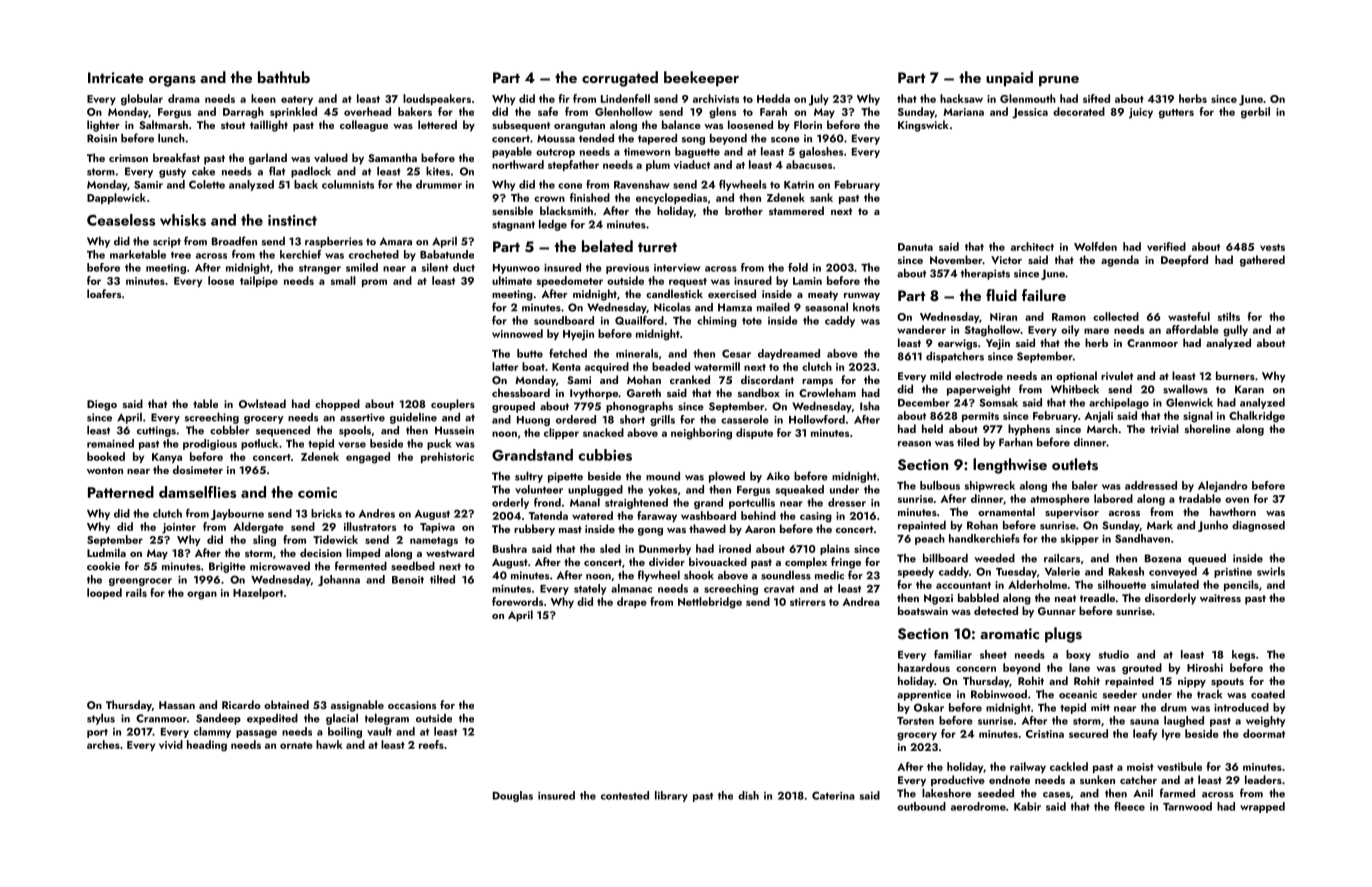  Describe the element at coordinates (817, 419) in the screenshot. I see `Hollowford` at that location.
